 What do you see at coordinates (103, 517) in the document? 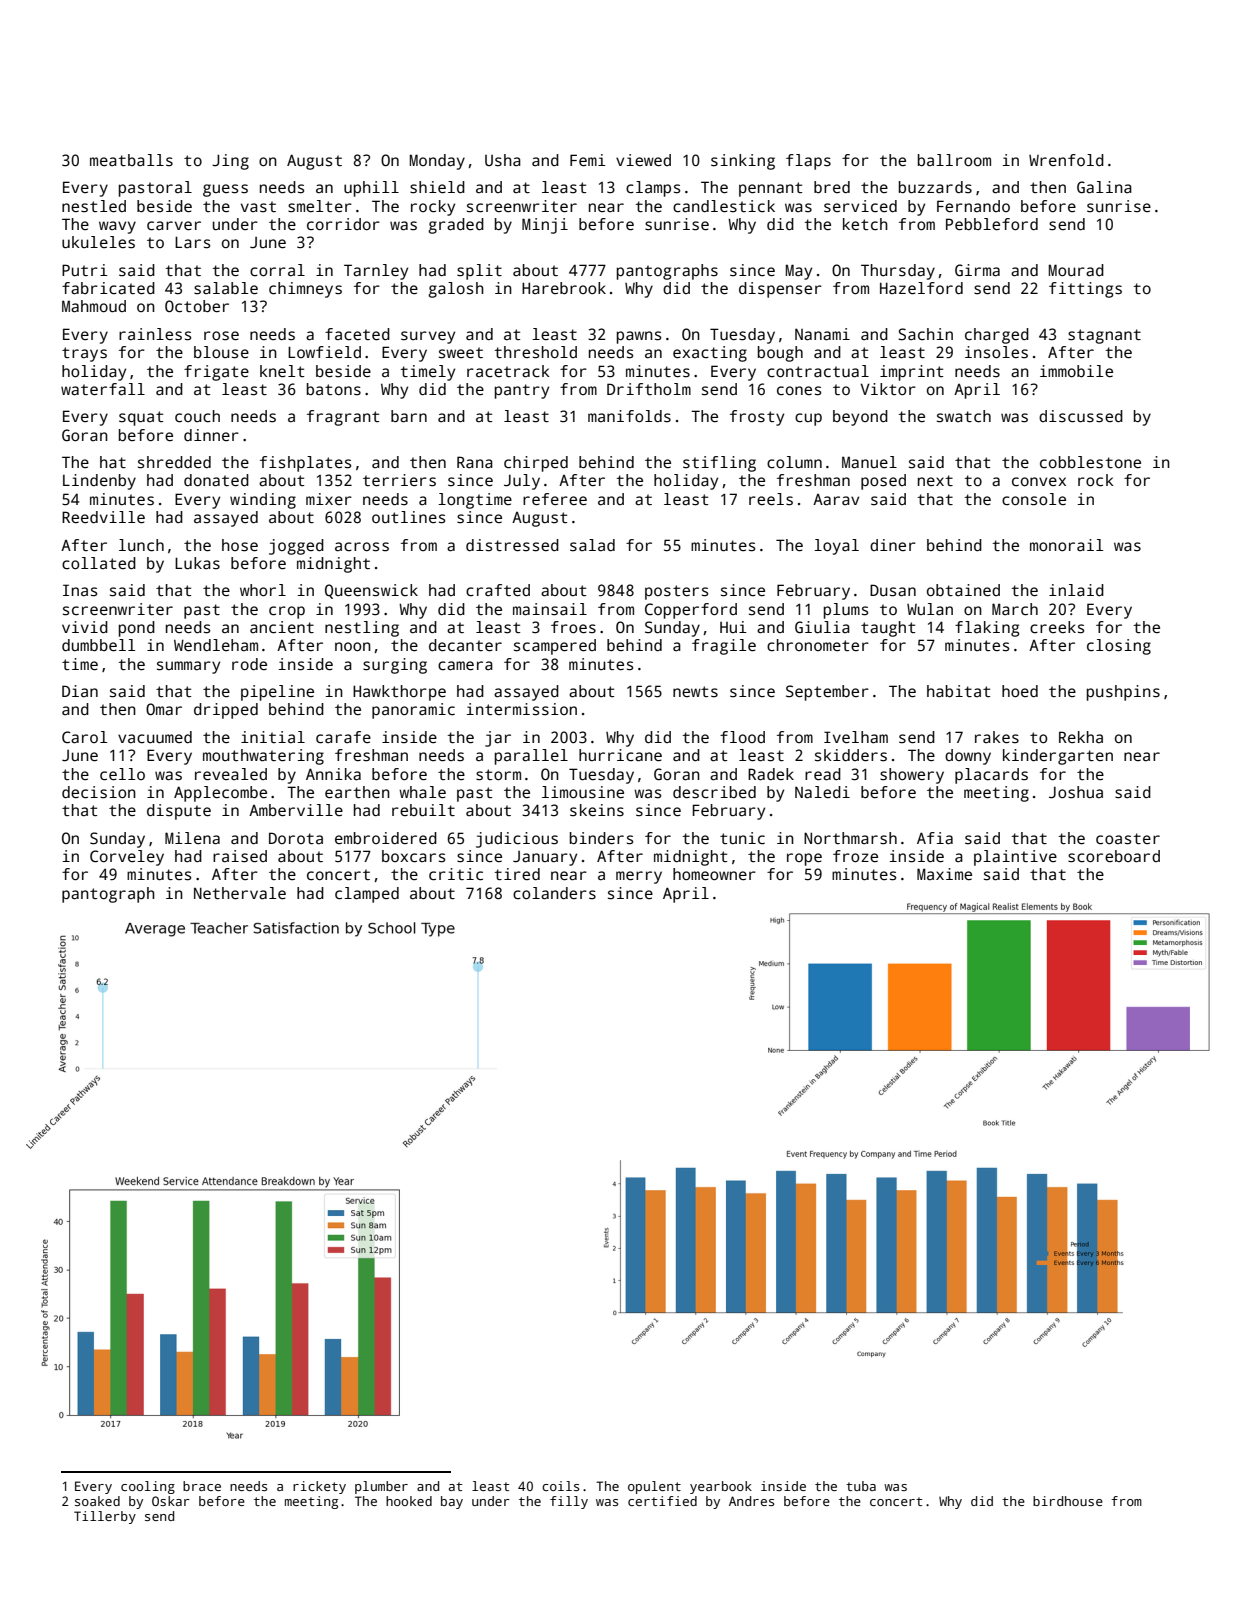
I see `Reedville` at bounding box center [103, 517].
